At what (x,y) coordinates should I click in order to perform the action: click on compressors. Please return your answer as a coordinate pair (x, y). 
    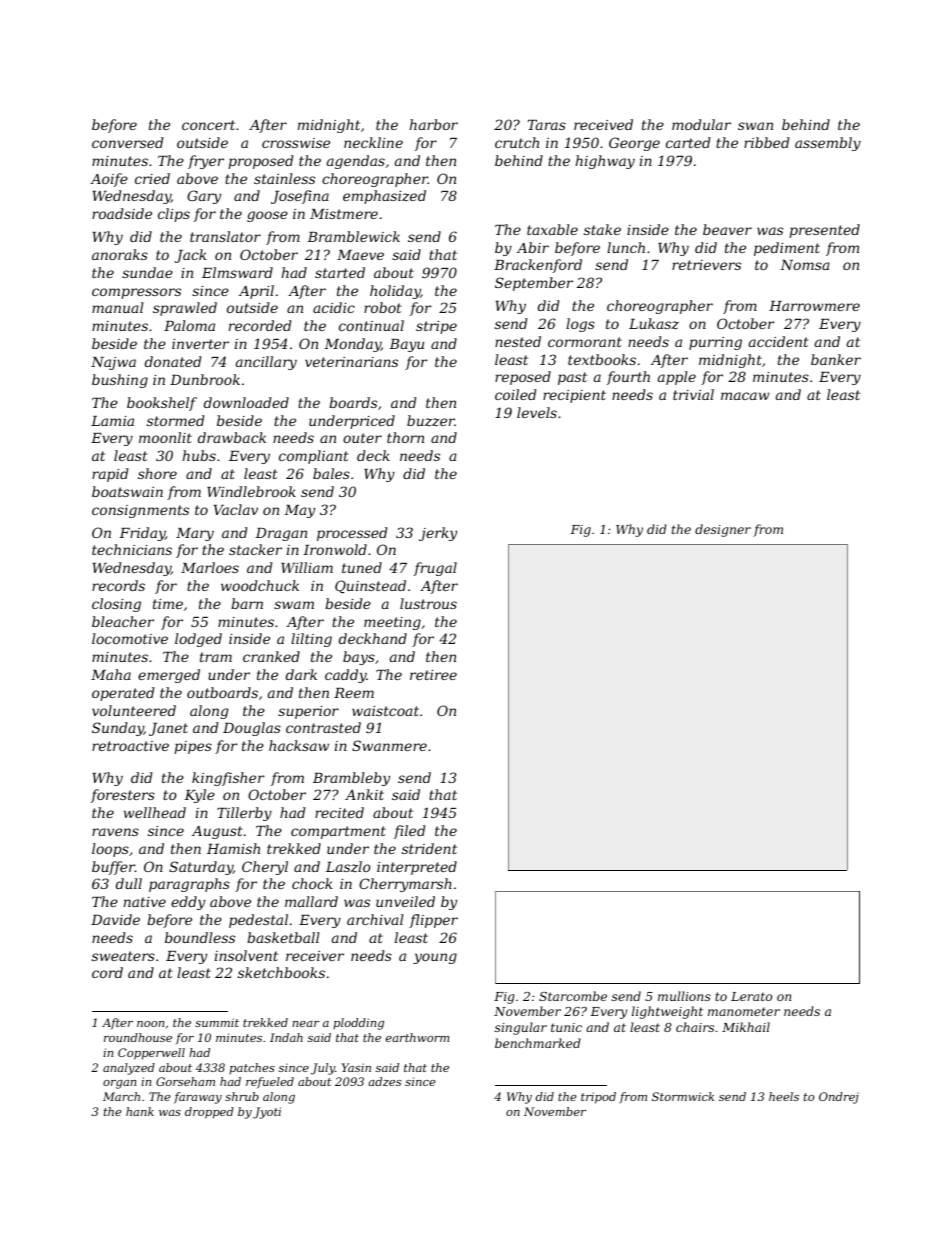
    Looking at the image, I should click on (136, 293).
